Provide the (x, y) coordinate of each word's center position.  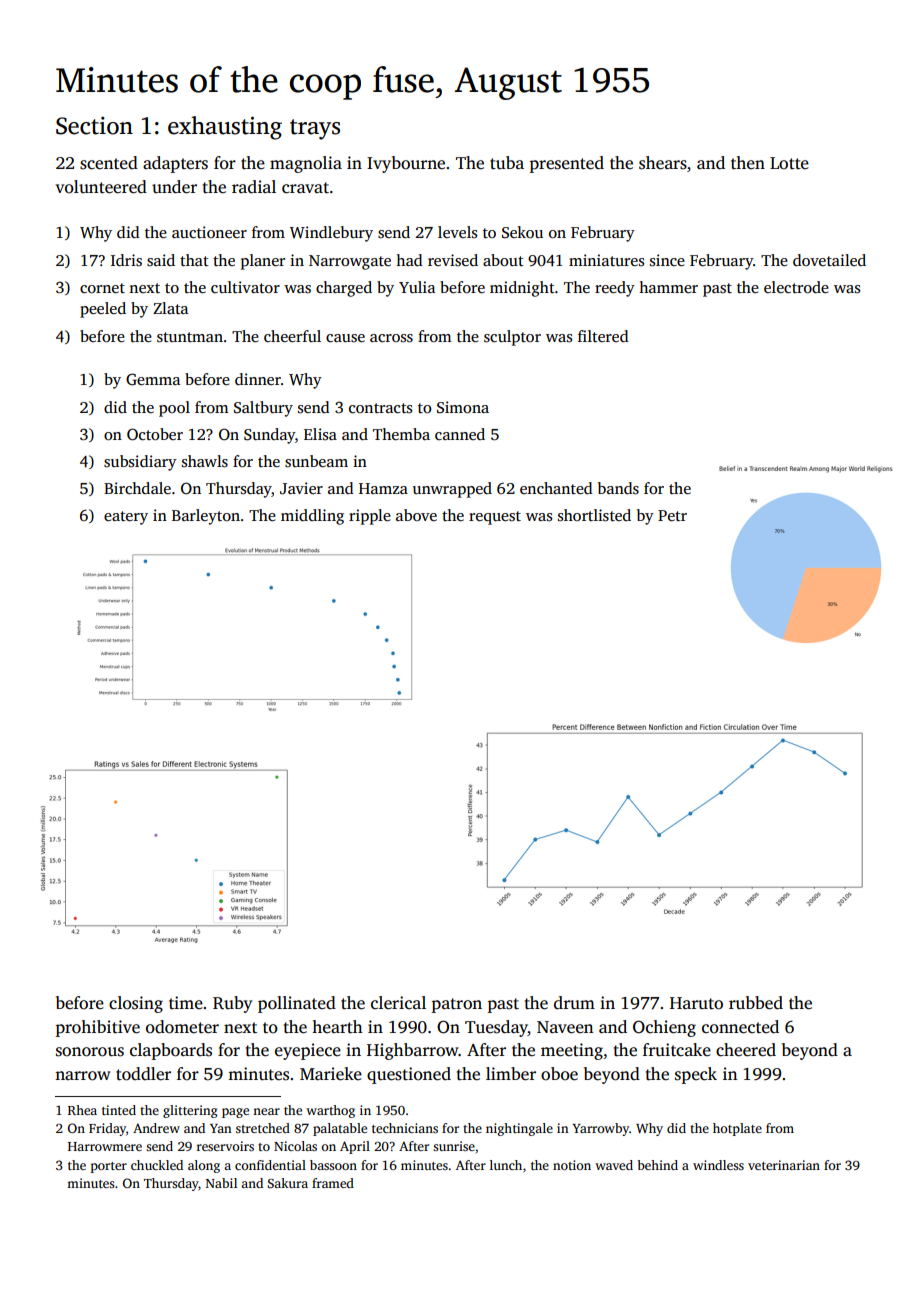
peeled (103, 310)
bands (618, 488)
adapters (175, 164)
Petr (672, 515)
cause (345, 338)
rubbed (756, 1003)
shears (663, 163)
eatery (126, 518)
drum (574, 1002)
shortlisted (594, 515)
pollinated (297, 1004)
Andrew (156, 1128)
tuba (507, 162)
